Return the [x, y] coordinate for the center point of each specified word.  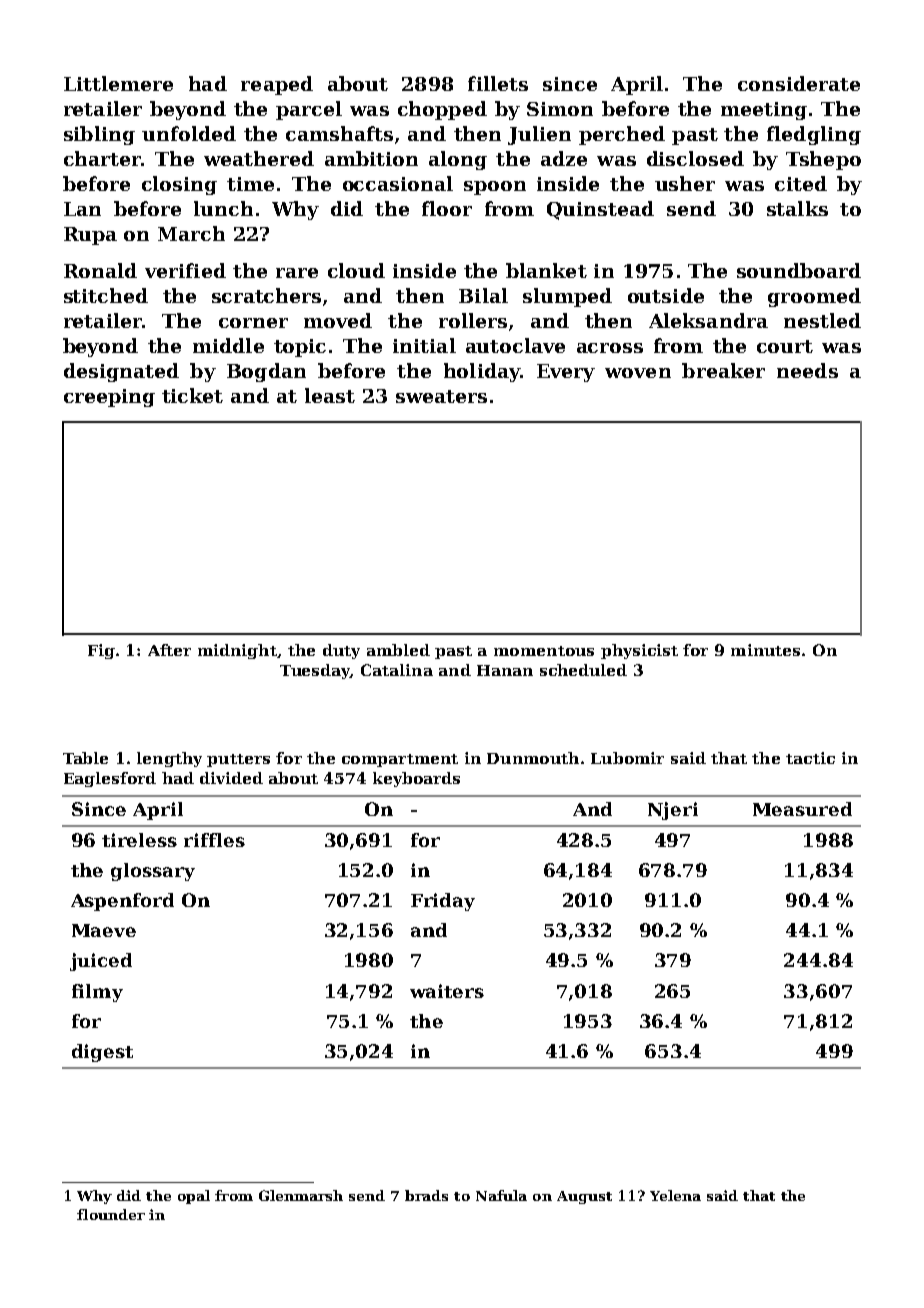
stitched [106, 295]
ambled [398, 650]
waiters [447, 991]
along [458, 160]
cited [801, 183]
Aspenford [122, 902]
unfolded [189, 133]
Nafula [501, 1195]
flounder [111, 1214]
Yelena [675, 1195]
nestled [822, 320]
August [584, 1197]
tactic [810, 758]
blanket [546, 270]
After [169, 650]
